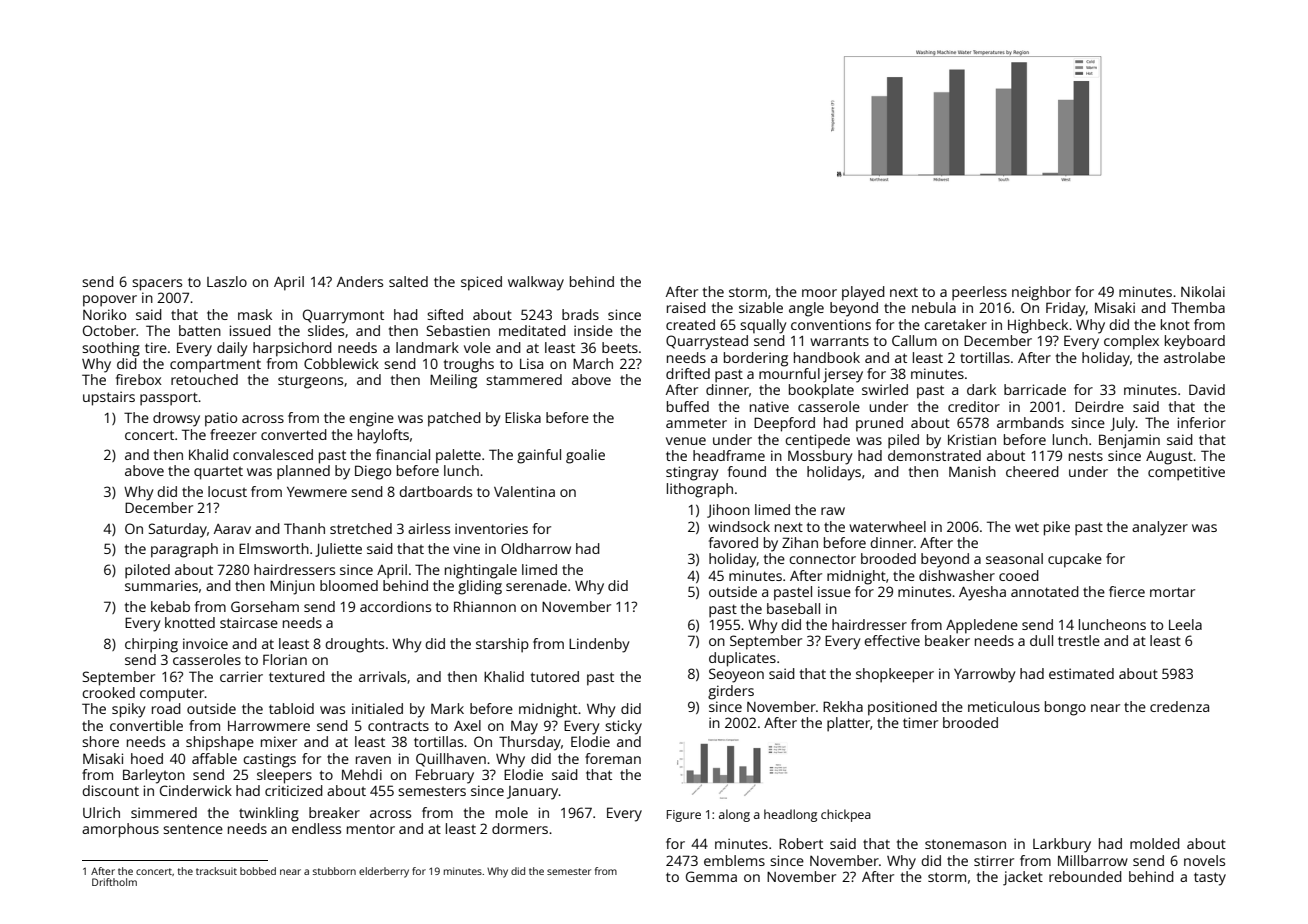  I want to click on quartet, so click(218, 473).
